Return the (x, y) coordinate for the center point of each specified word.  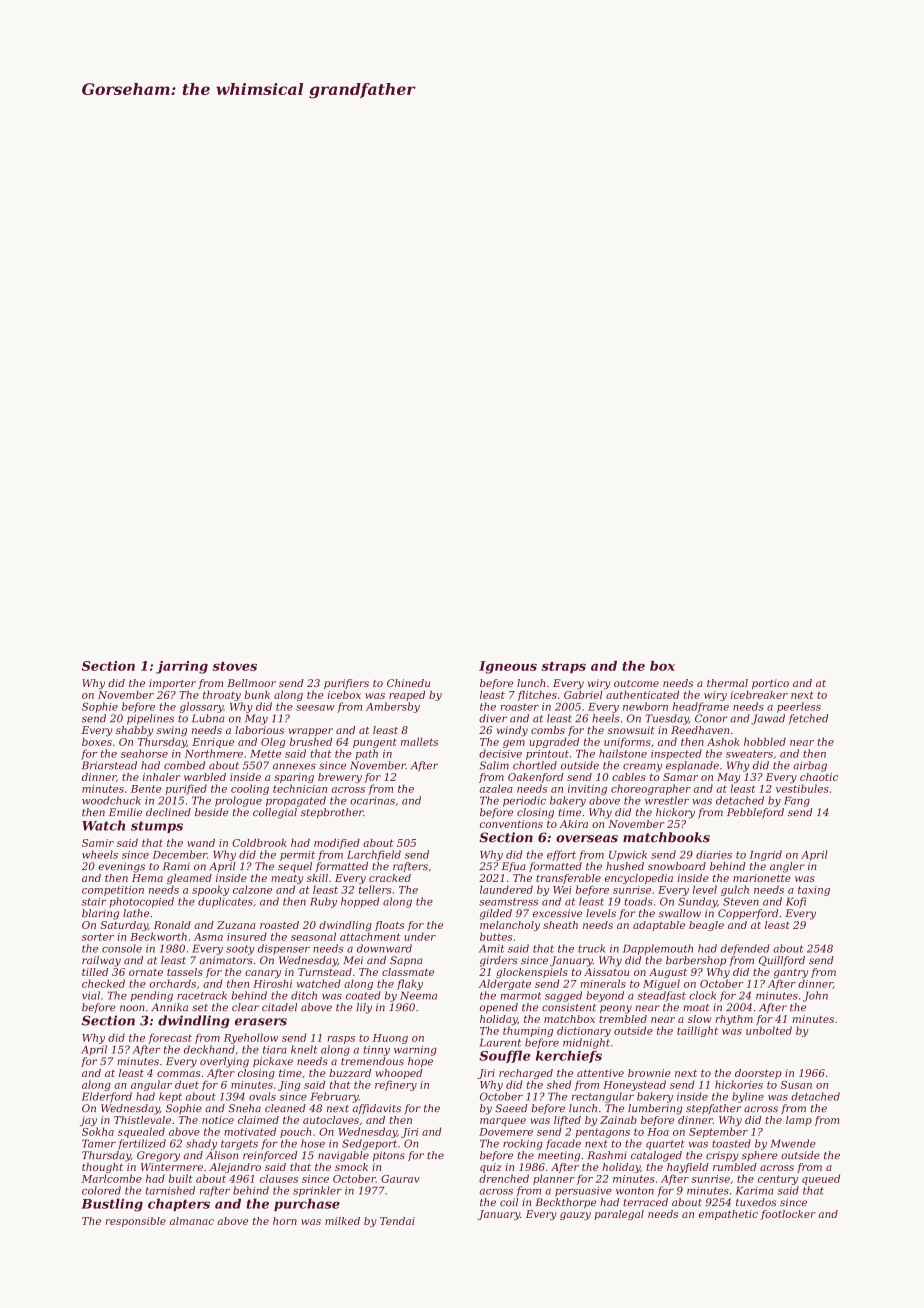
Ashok (723, 742)
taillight (697, 1031)
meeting (559, 1156)
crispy (722, 1156)
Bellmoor (251, 683)
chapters (179, 1204)
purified (186, 789)
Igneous (508, 667)
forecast (170, 1038)
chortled (535, 765)
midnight (586, 1043)
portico (770, 684)
